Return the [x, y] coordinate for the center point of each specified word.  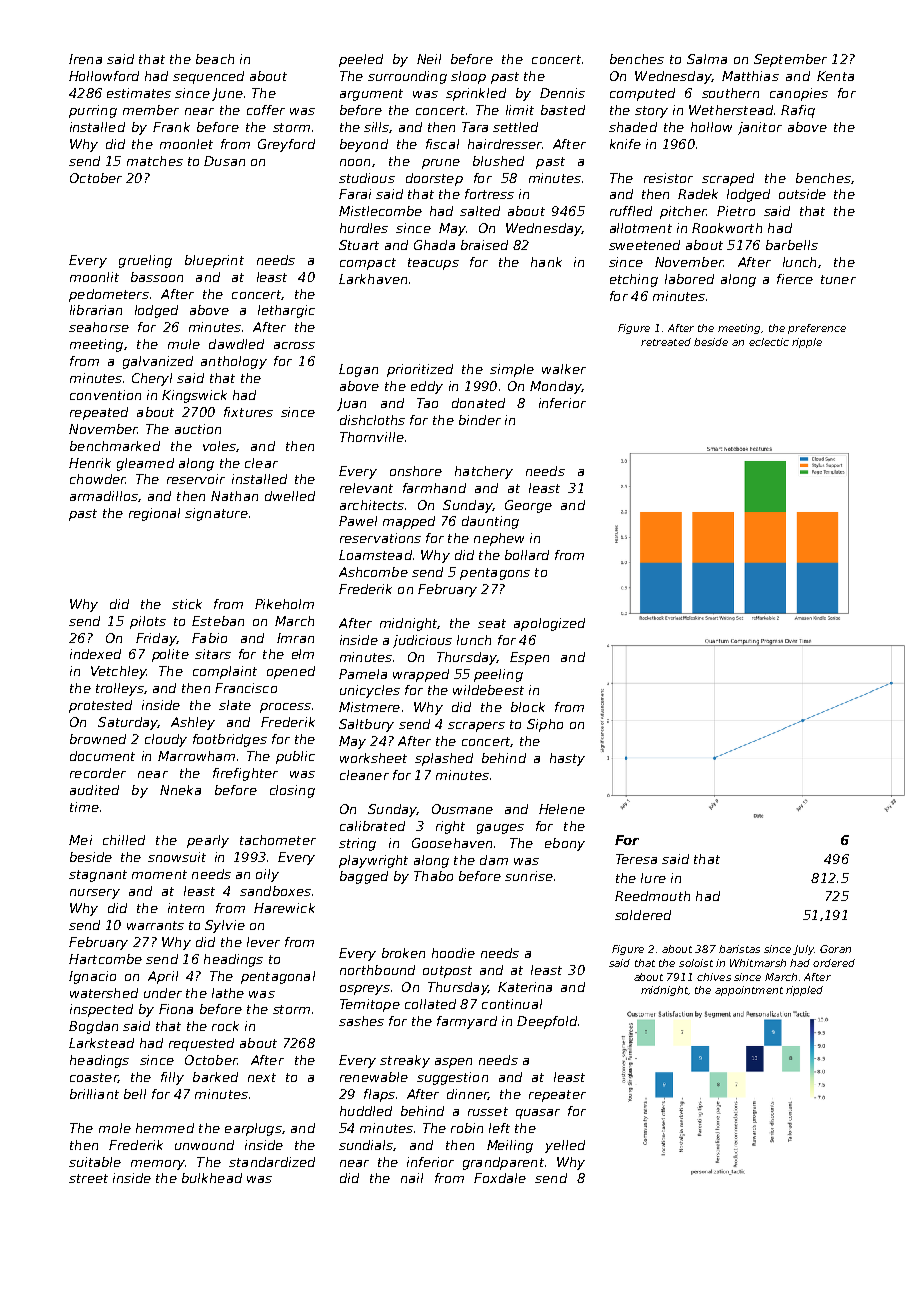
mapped [409, 522]
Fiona [176, 1009]
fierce [795, 279]
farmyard [467, 1022]
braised [484, 245]
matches [155, 161]
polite [170, 655]
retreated [666, 342]
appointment [749, 991]
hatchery [484, 472]
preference [817, 329]
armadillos [104, 496]
